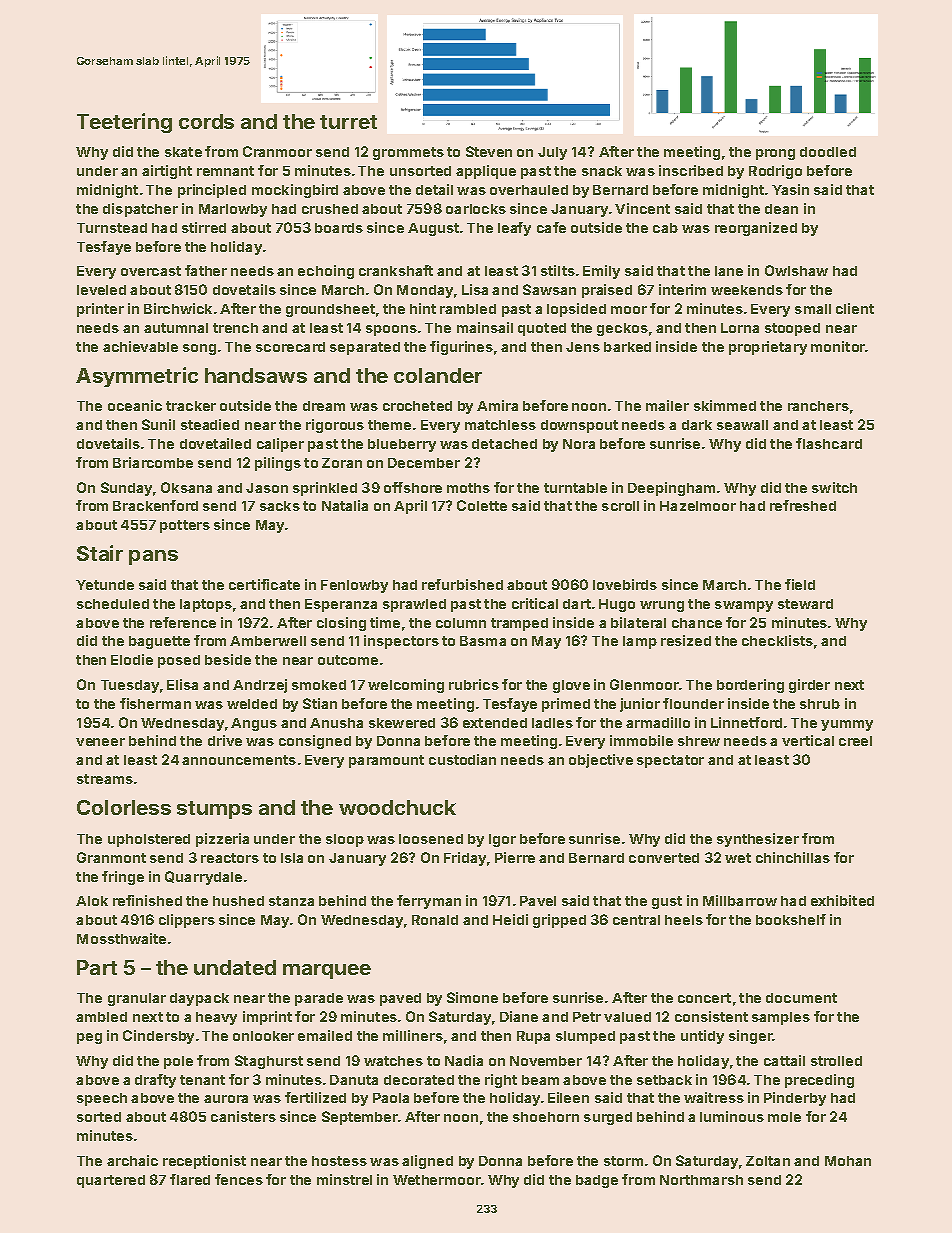 The height and width of the image is (1233, 952). Describe the element at coordinates (758, 840) in the image. I see `synthesizer` at that location.
